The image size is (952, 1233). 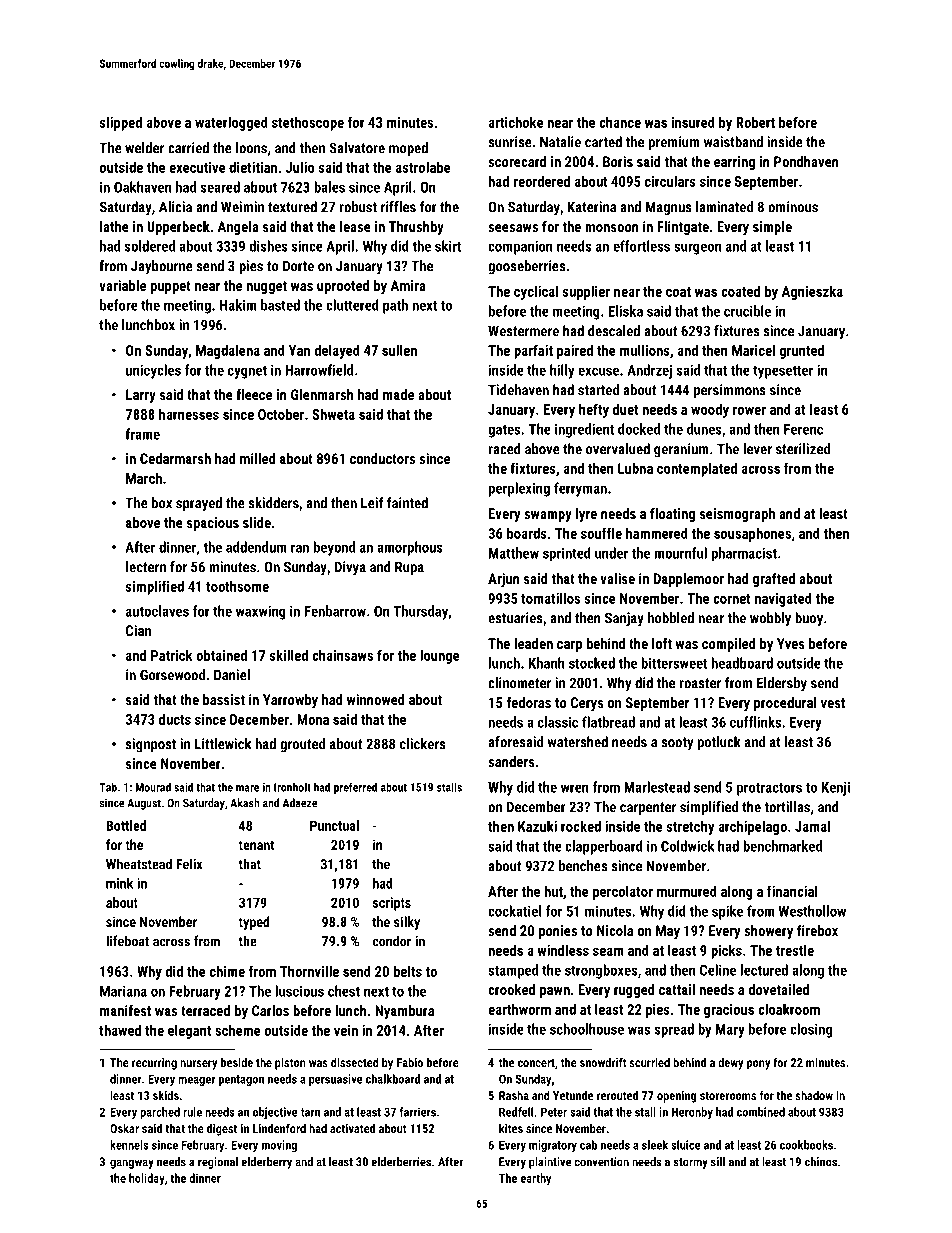 What do you see at coordinates (755, 122) in the document?
I see `Robert` at bounding box center [755, 122].
